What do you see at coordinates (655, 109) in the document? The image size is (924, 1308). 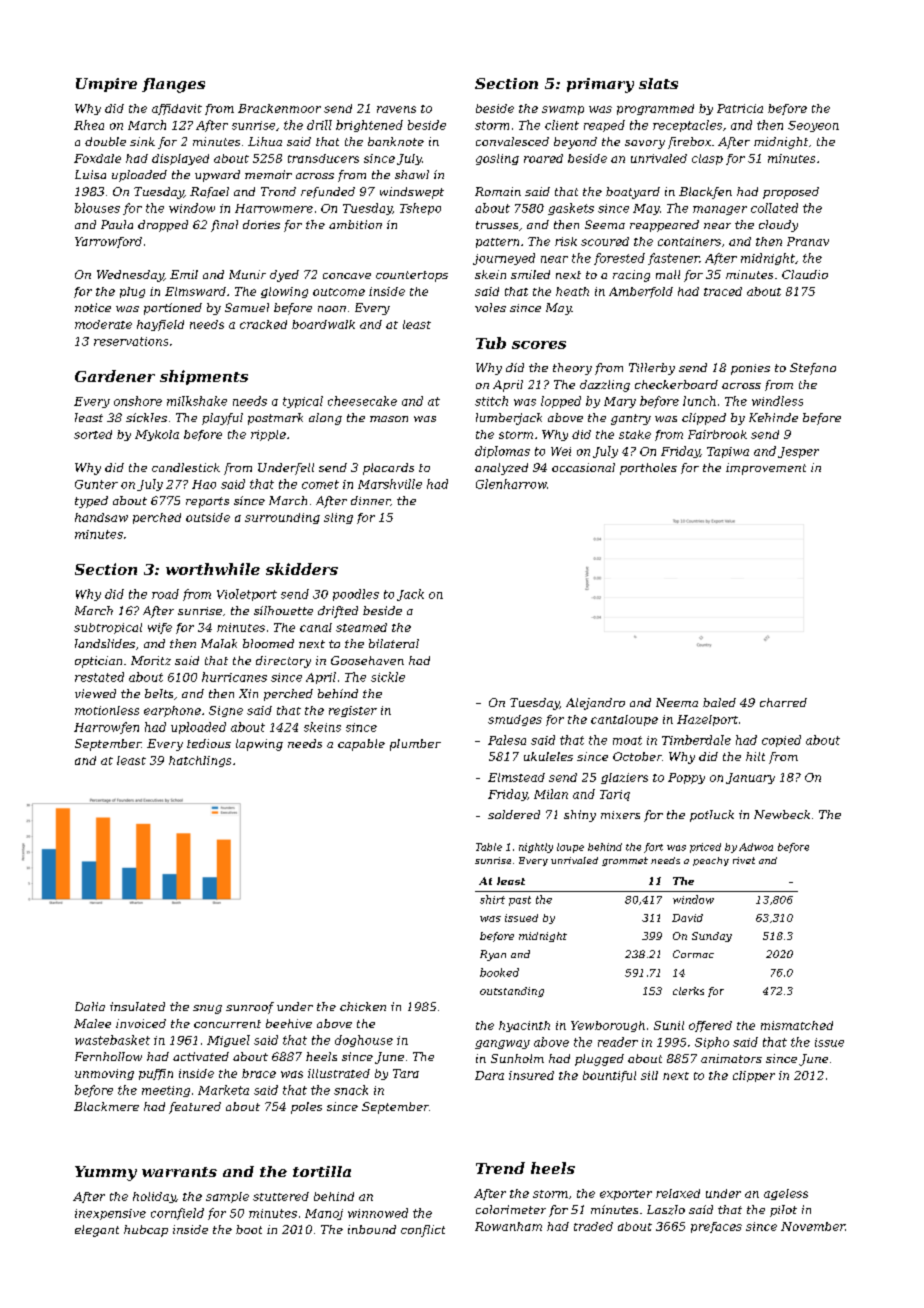 I see `programmed` at bounding box center [655, 109].
